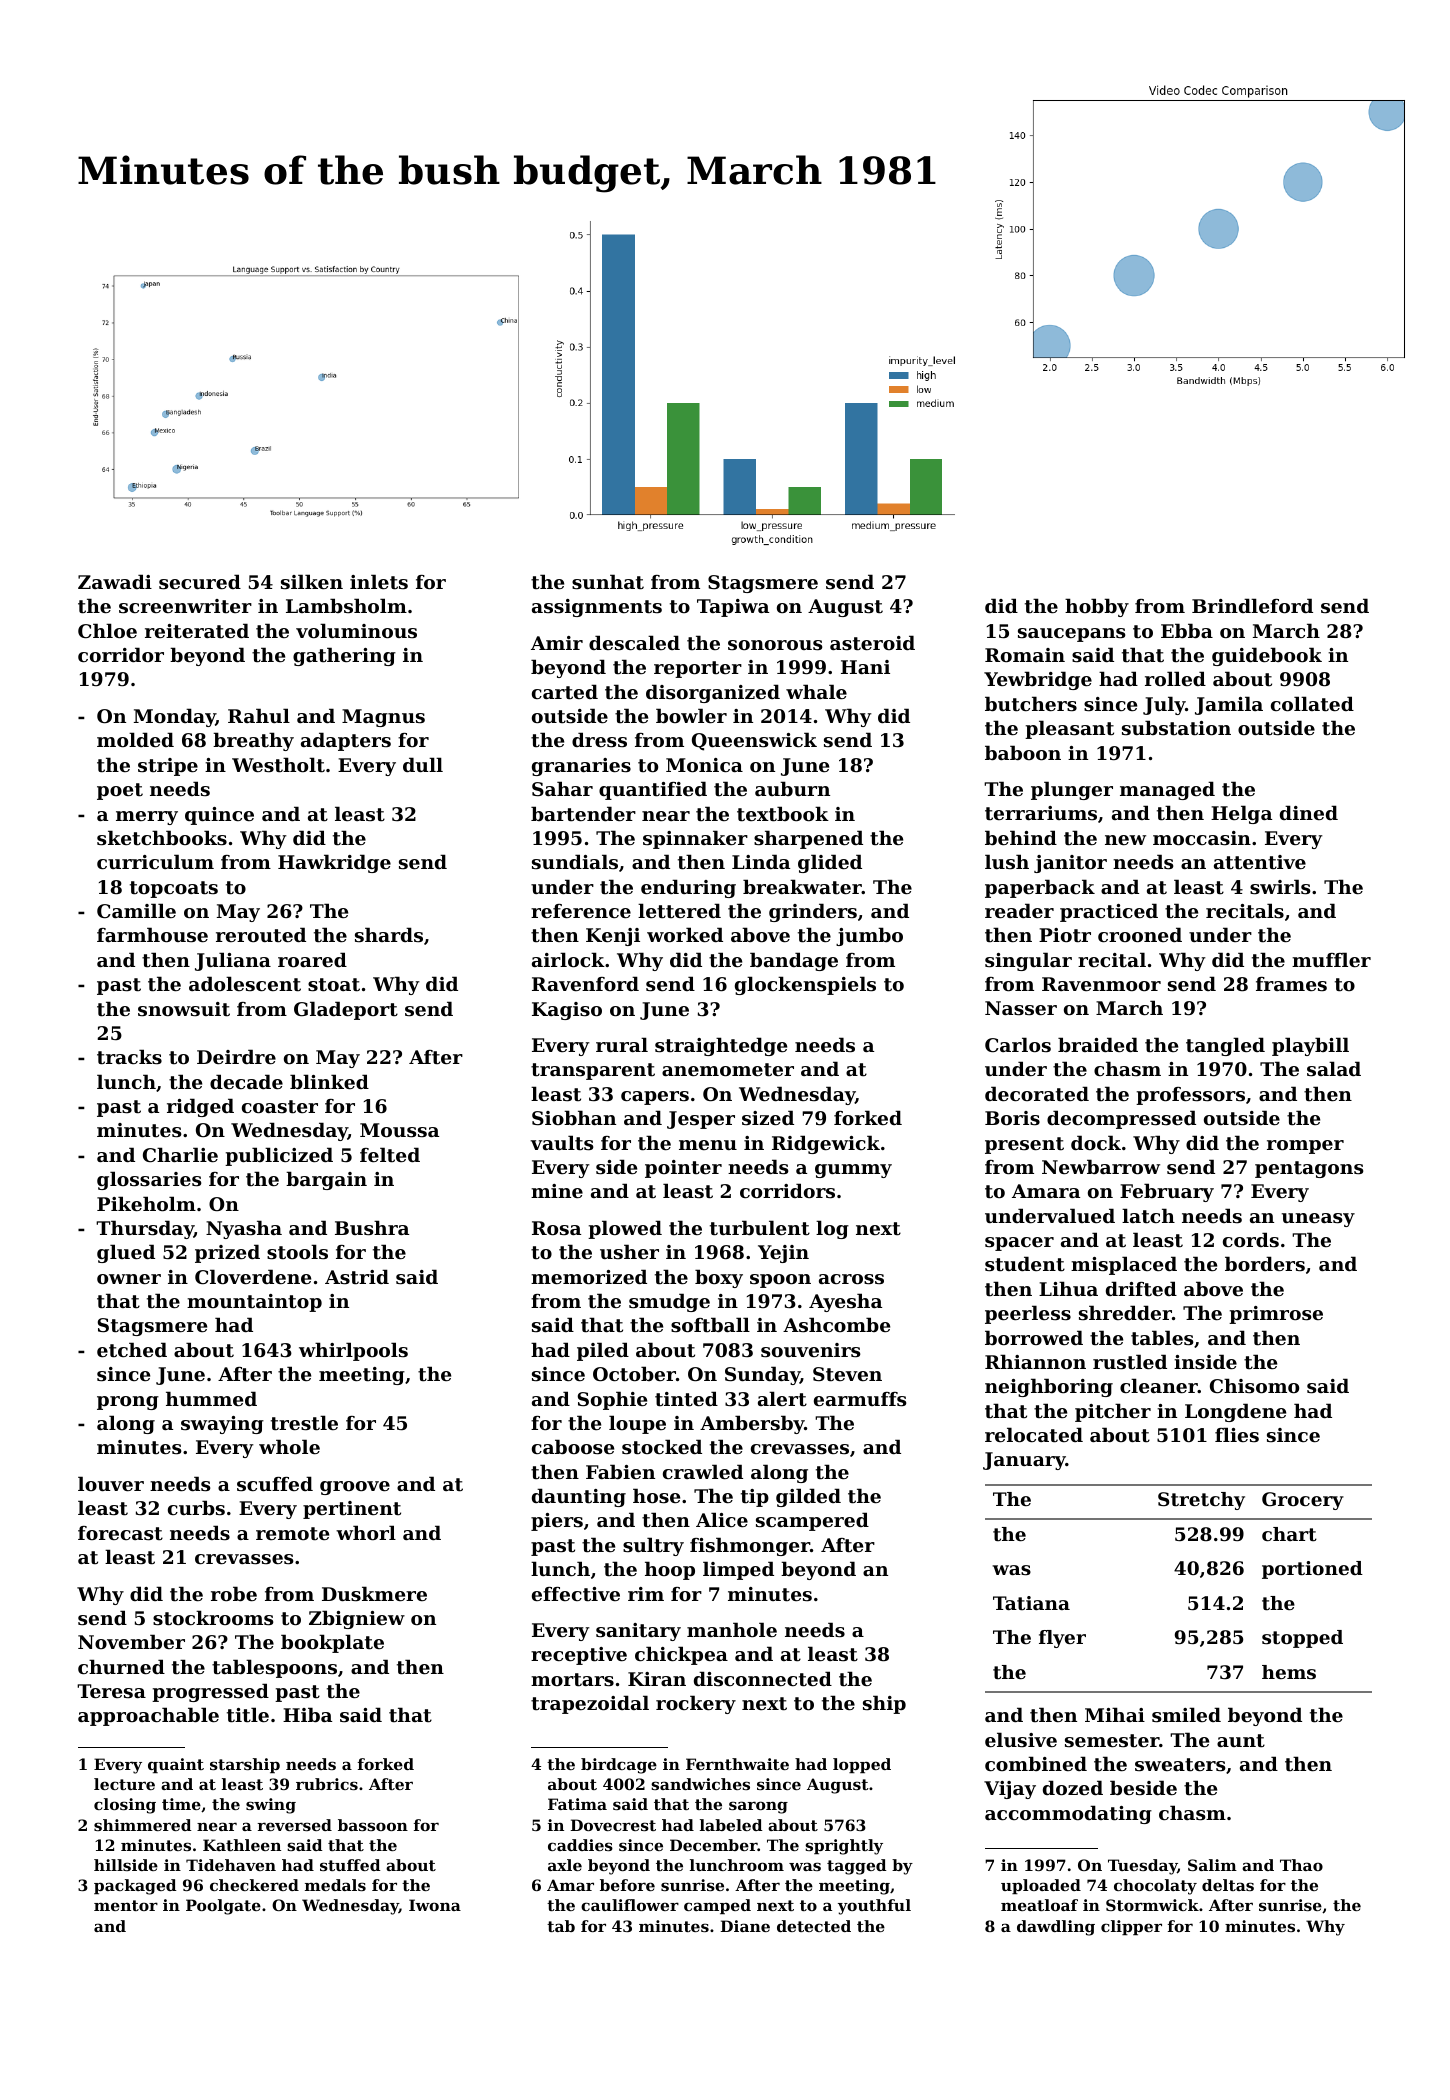 The height and width of the screenshot is (2100, 1450). I want to click on Tatiana, so click(1031, 1603).
